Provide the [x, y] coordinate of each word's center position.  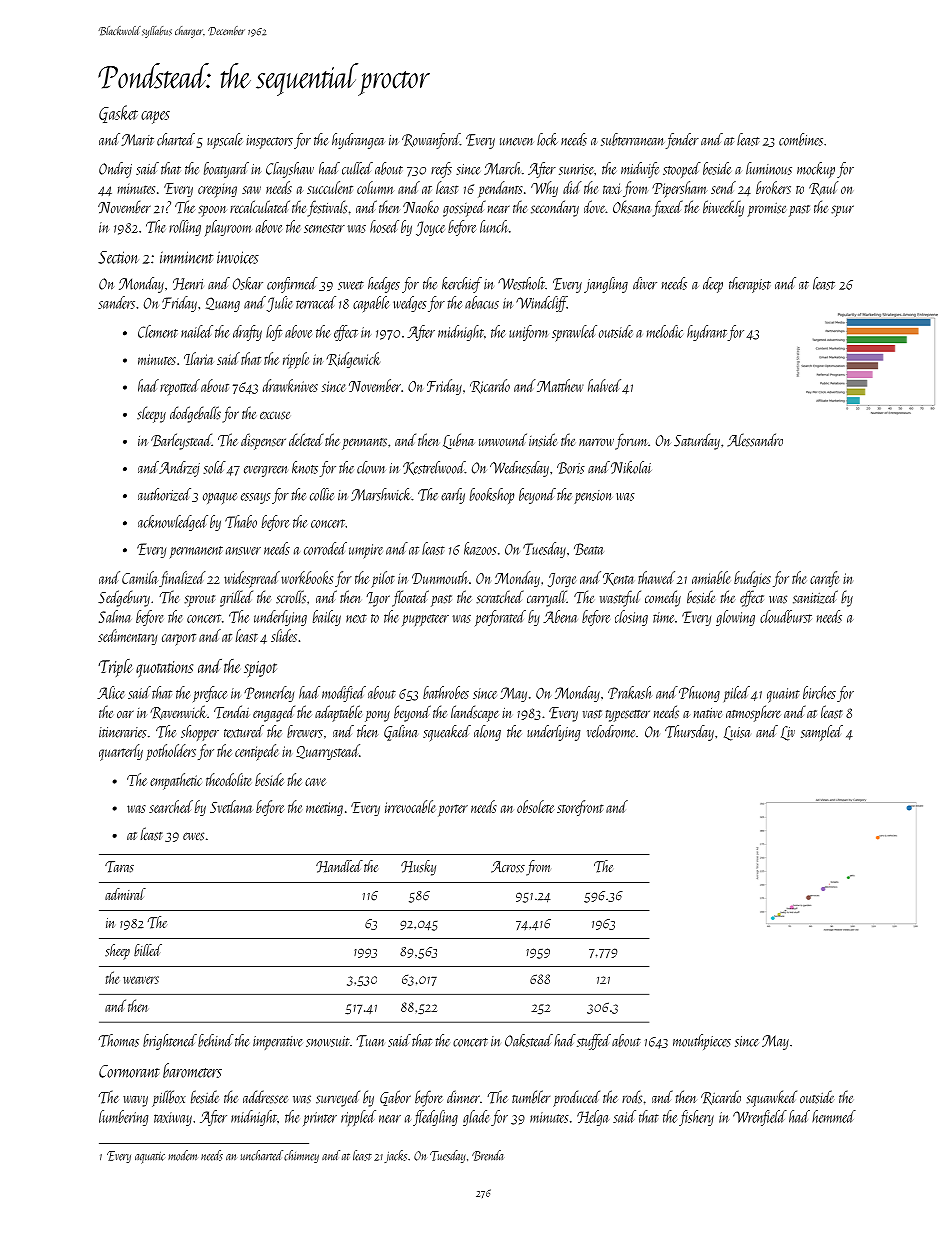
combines [801, 139]
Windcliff [541, 304]
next [356, 618]
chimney [301, 1156]
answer [243, 551]
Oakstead [529, 1040]
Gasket [118, 114]
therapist [750, 285]
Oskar [248, 283]
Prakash [630, 692]
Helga [593, 1118]
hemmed [834, 1116]
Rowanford [431, 141]
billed [148, 950]
